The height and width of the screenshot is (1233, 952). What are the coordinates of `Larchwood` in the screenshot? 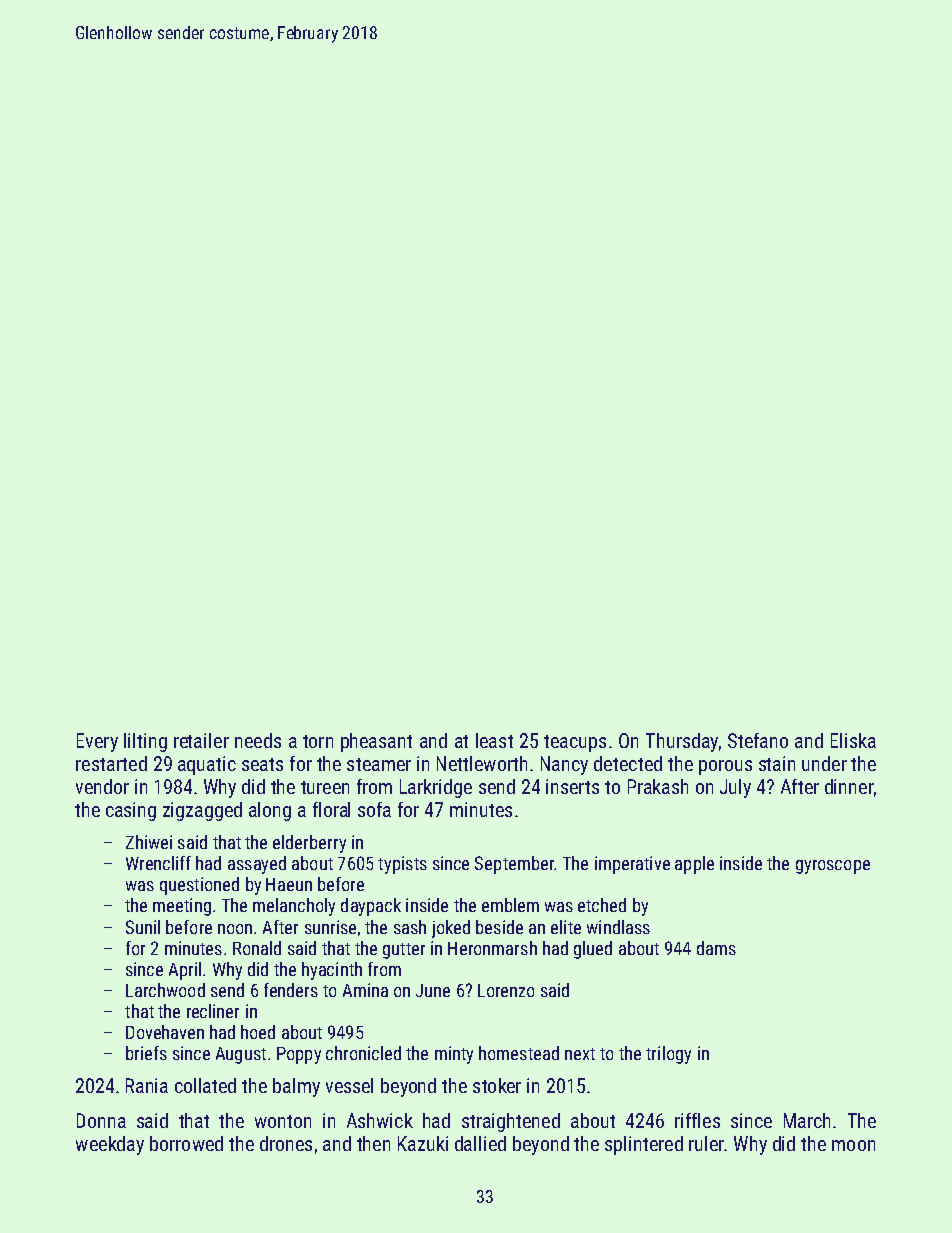 It's located at (165, 990).
